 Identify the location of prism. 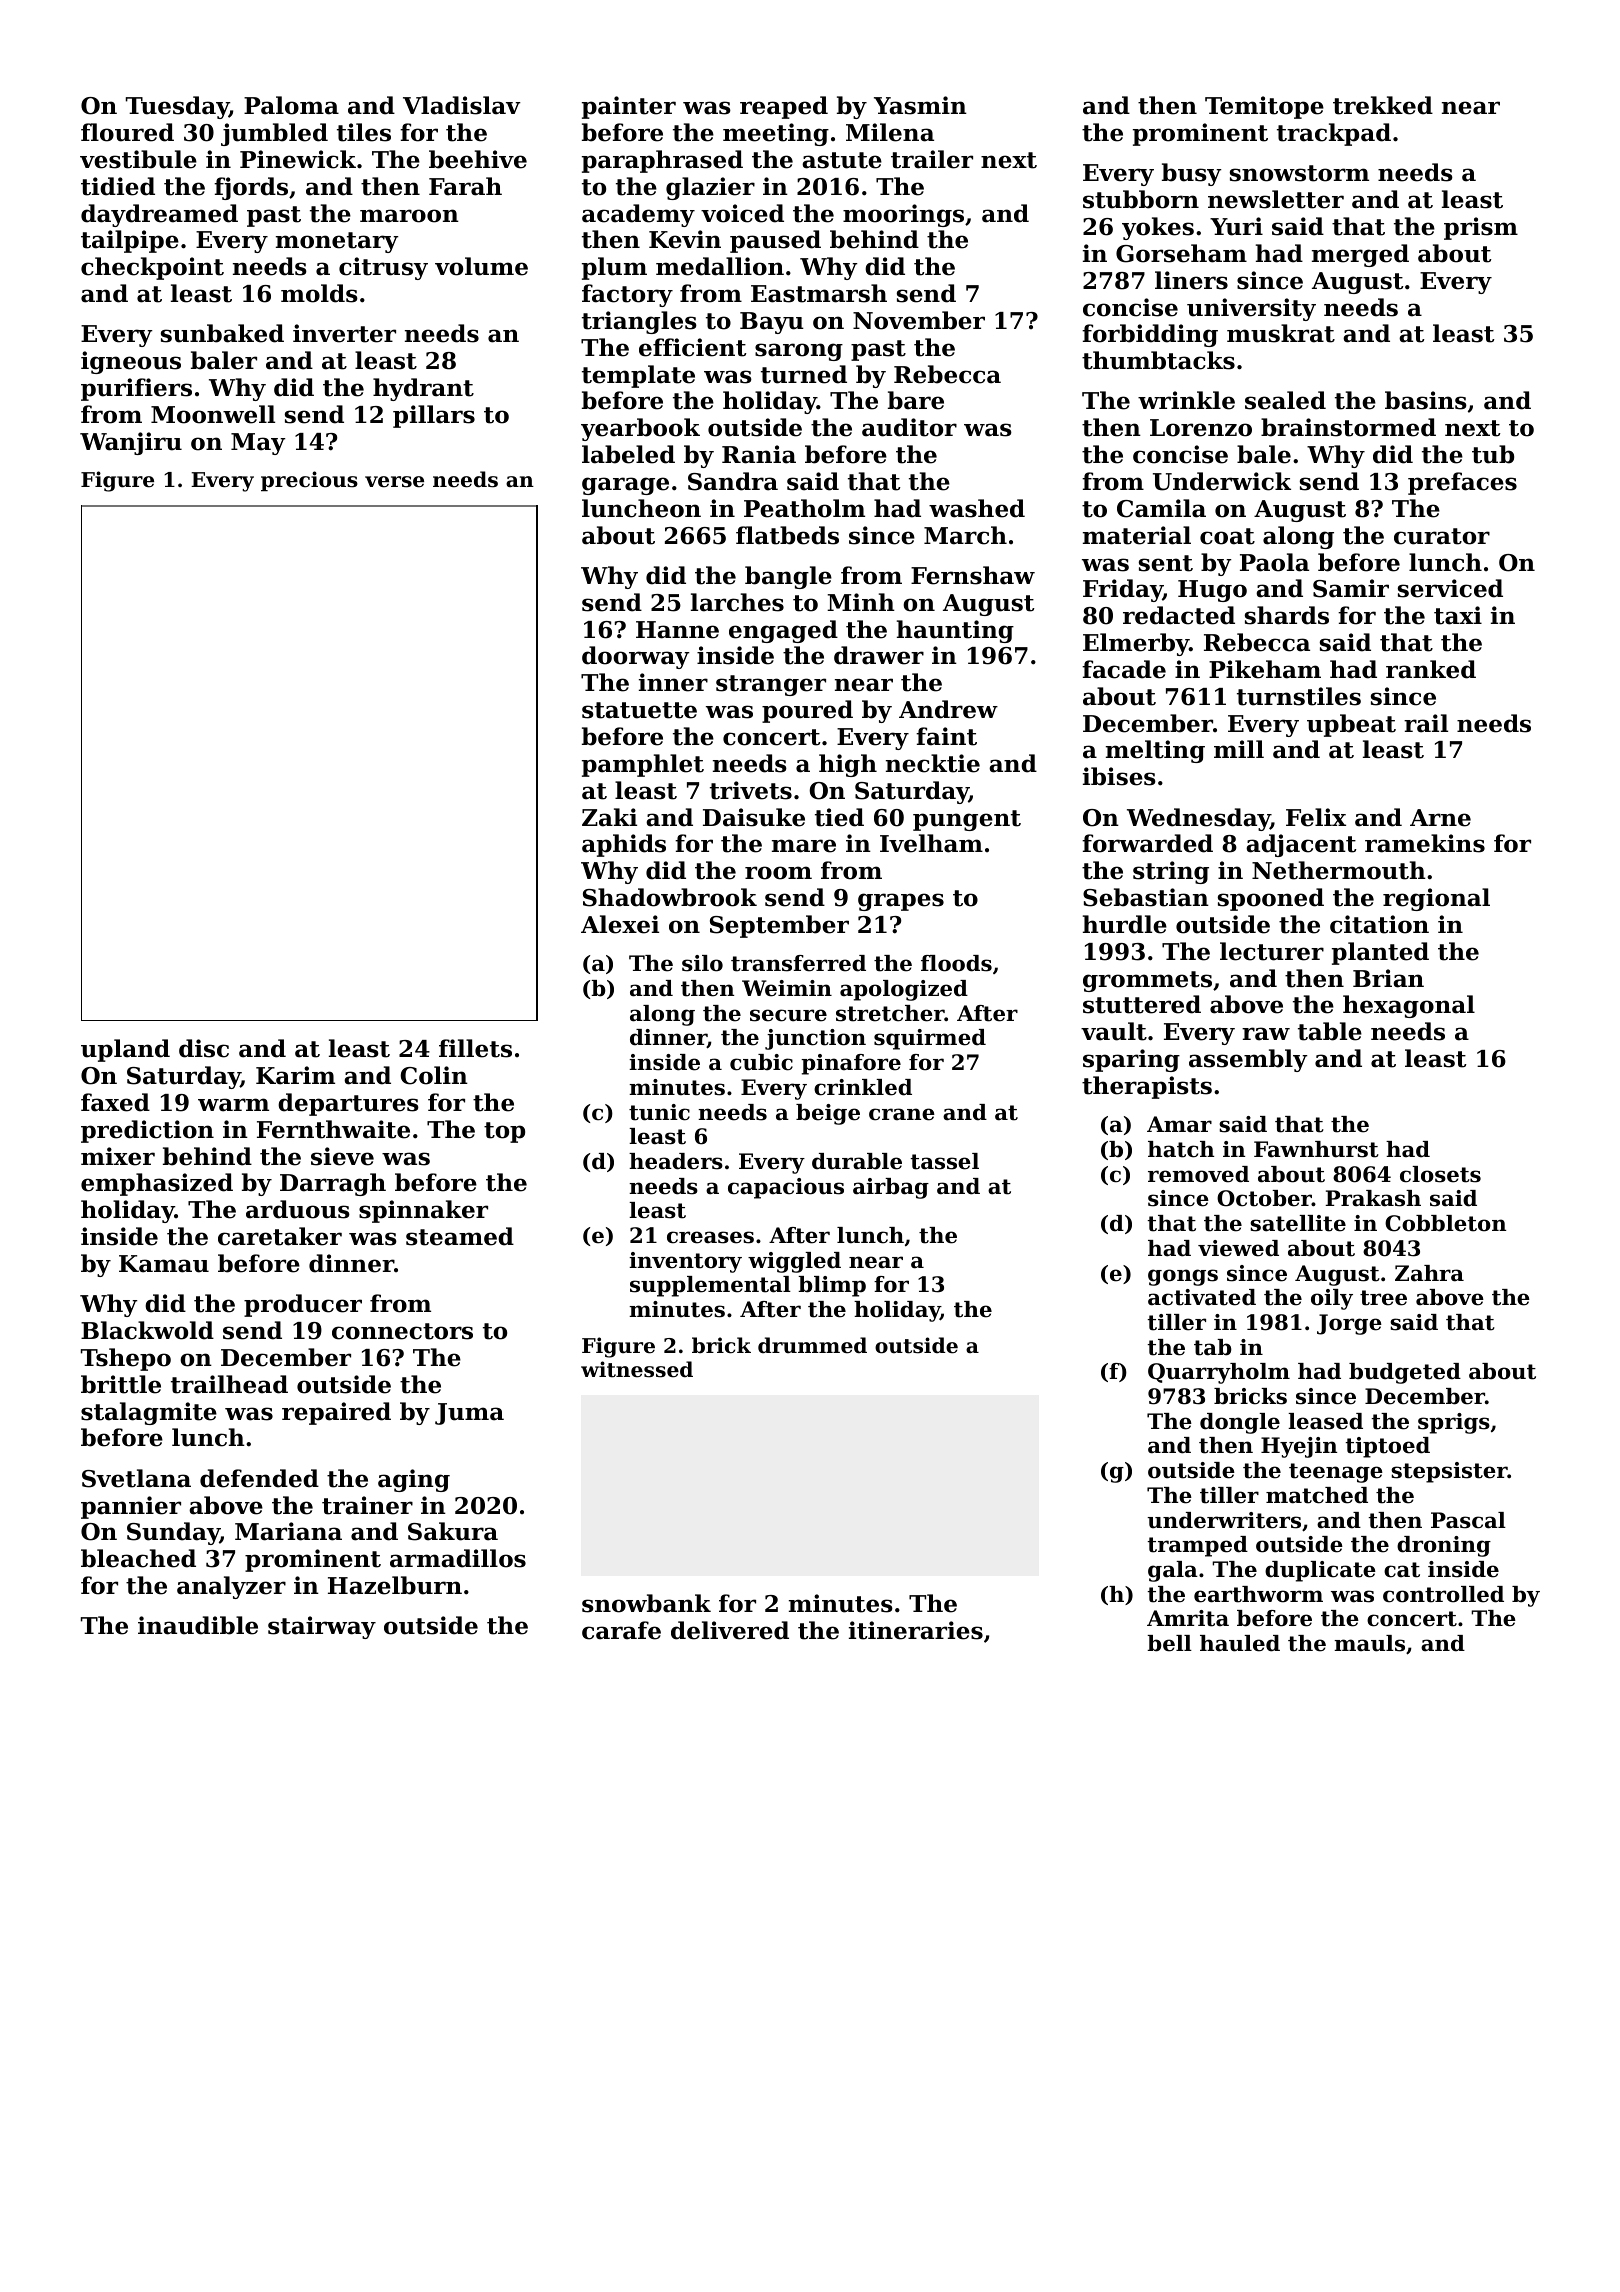
(1481, 228).
